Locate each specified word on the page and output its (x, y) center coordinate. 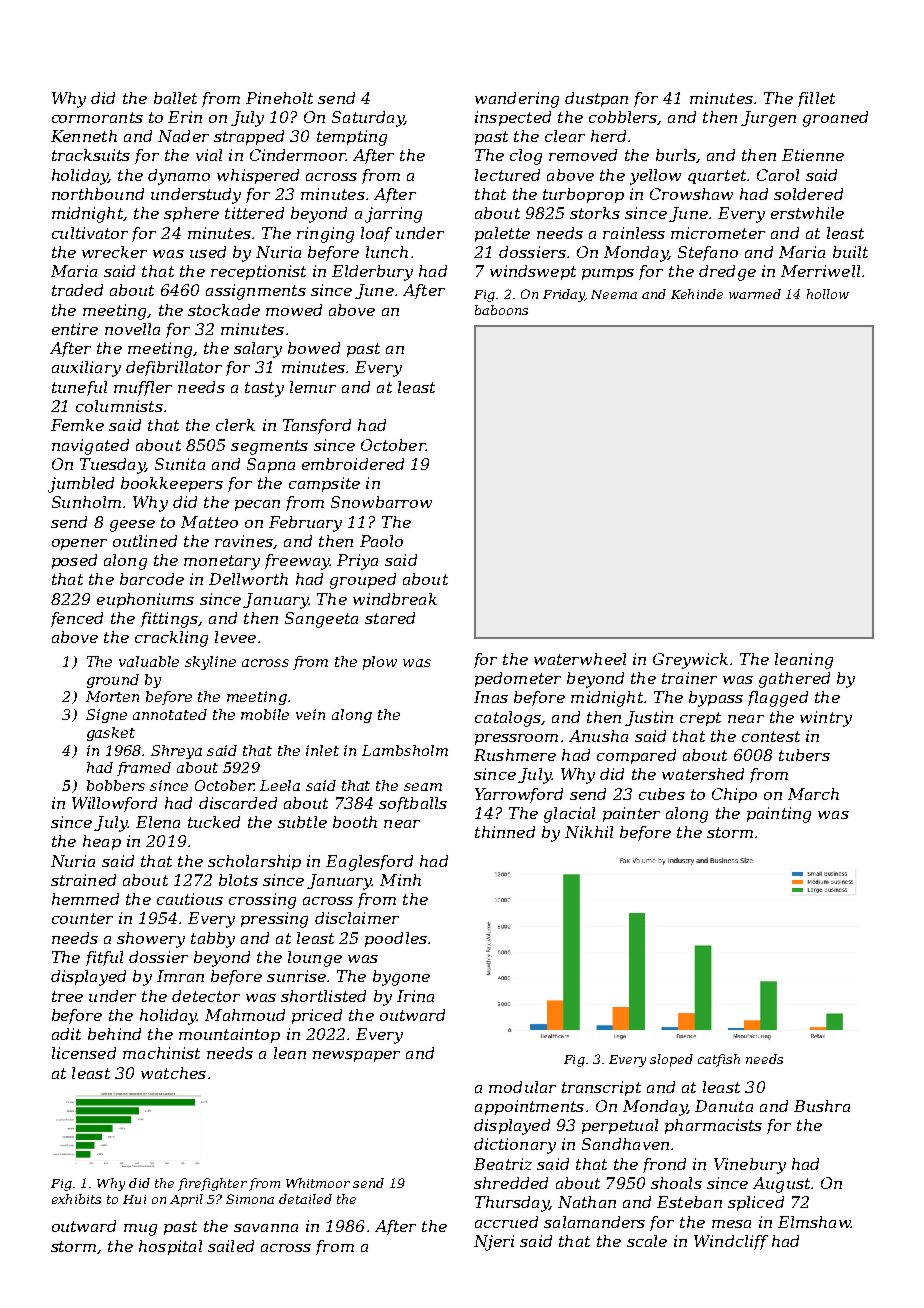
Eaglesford (369, 863)
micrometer (718, 233)
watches (173, 1073)
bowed (314, 348)
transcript (601, 1088)
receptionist (258, 272)
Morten (112, 696)
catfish (719, 1060)
